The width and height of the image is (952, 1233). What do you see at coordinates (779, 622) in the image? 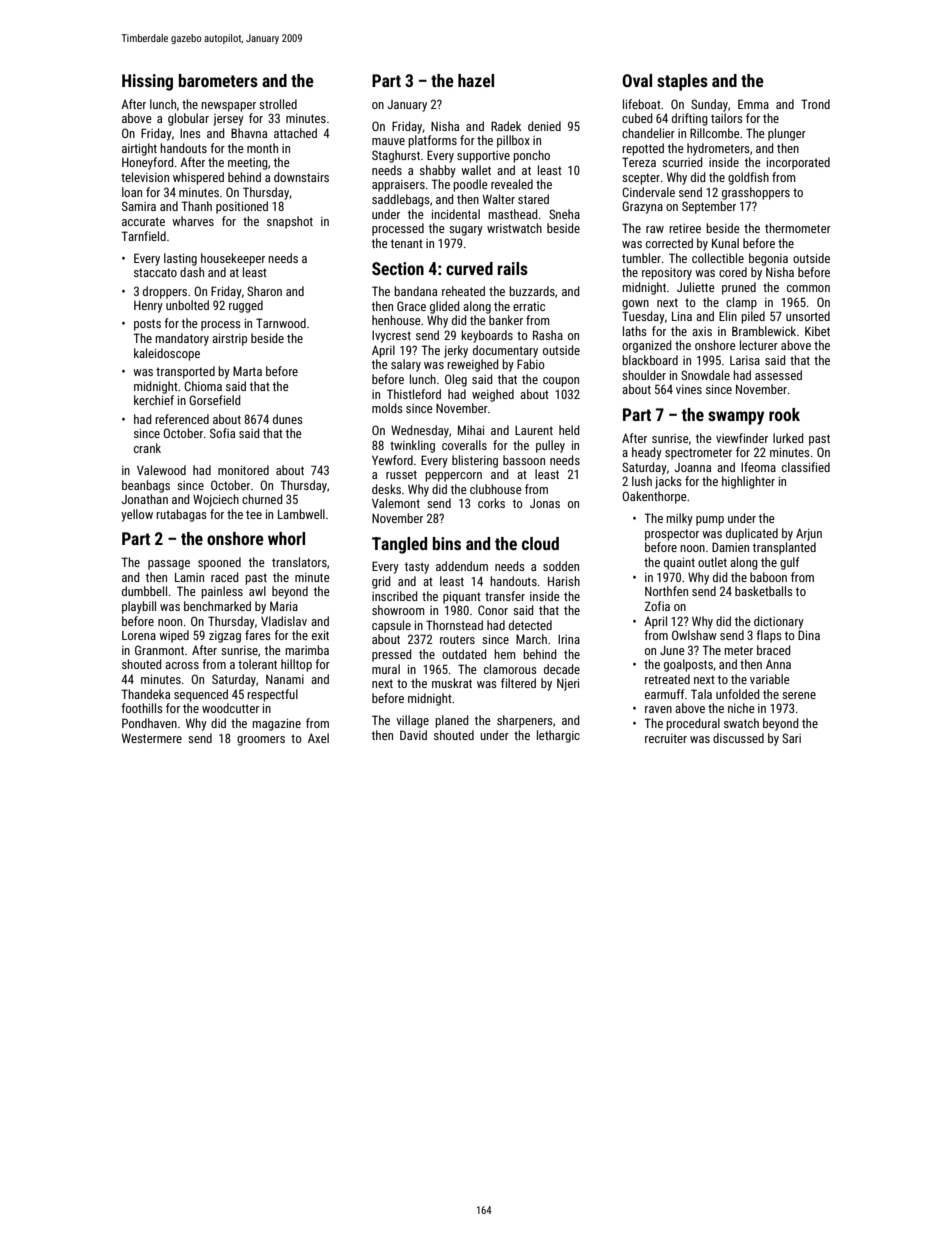
I see `dictionary` at bounding box center [779, 622].
